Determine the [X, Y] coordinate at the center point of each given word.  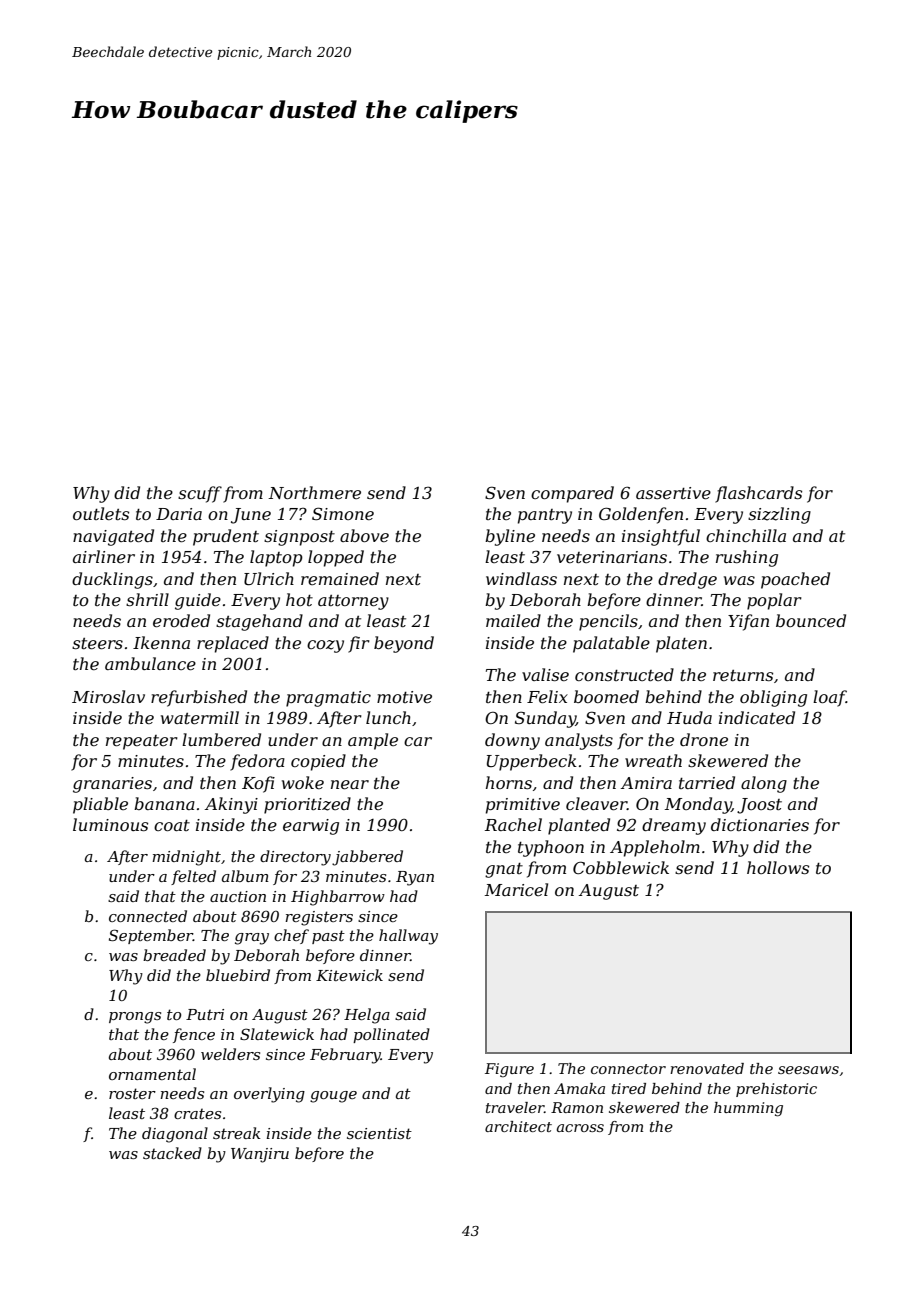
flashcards [758, 494]
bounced [811, 620]
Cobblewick [621, 867]
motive [404, 697]
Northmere [314, 492]
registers [319, 918]
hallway [408, 937]
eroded [181, 620]
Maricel [516, 889]
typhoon [551, 848]
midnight [186, 858]
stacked [172, 1153]
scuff [200, 494]
